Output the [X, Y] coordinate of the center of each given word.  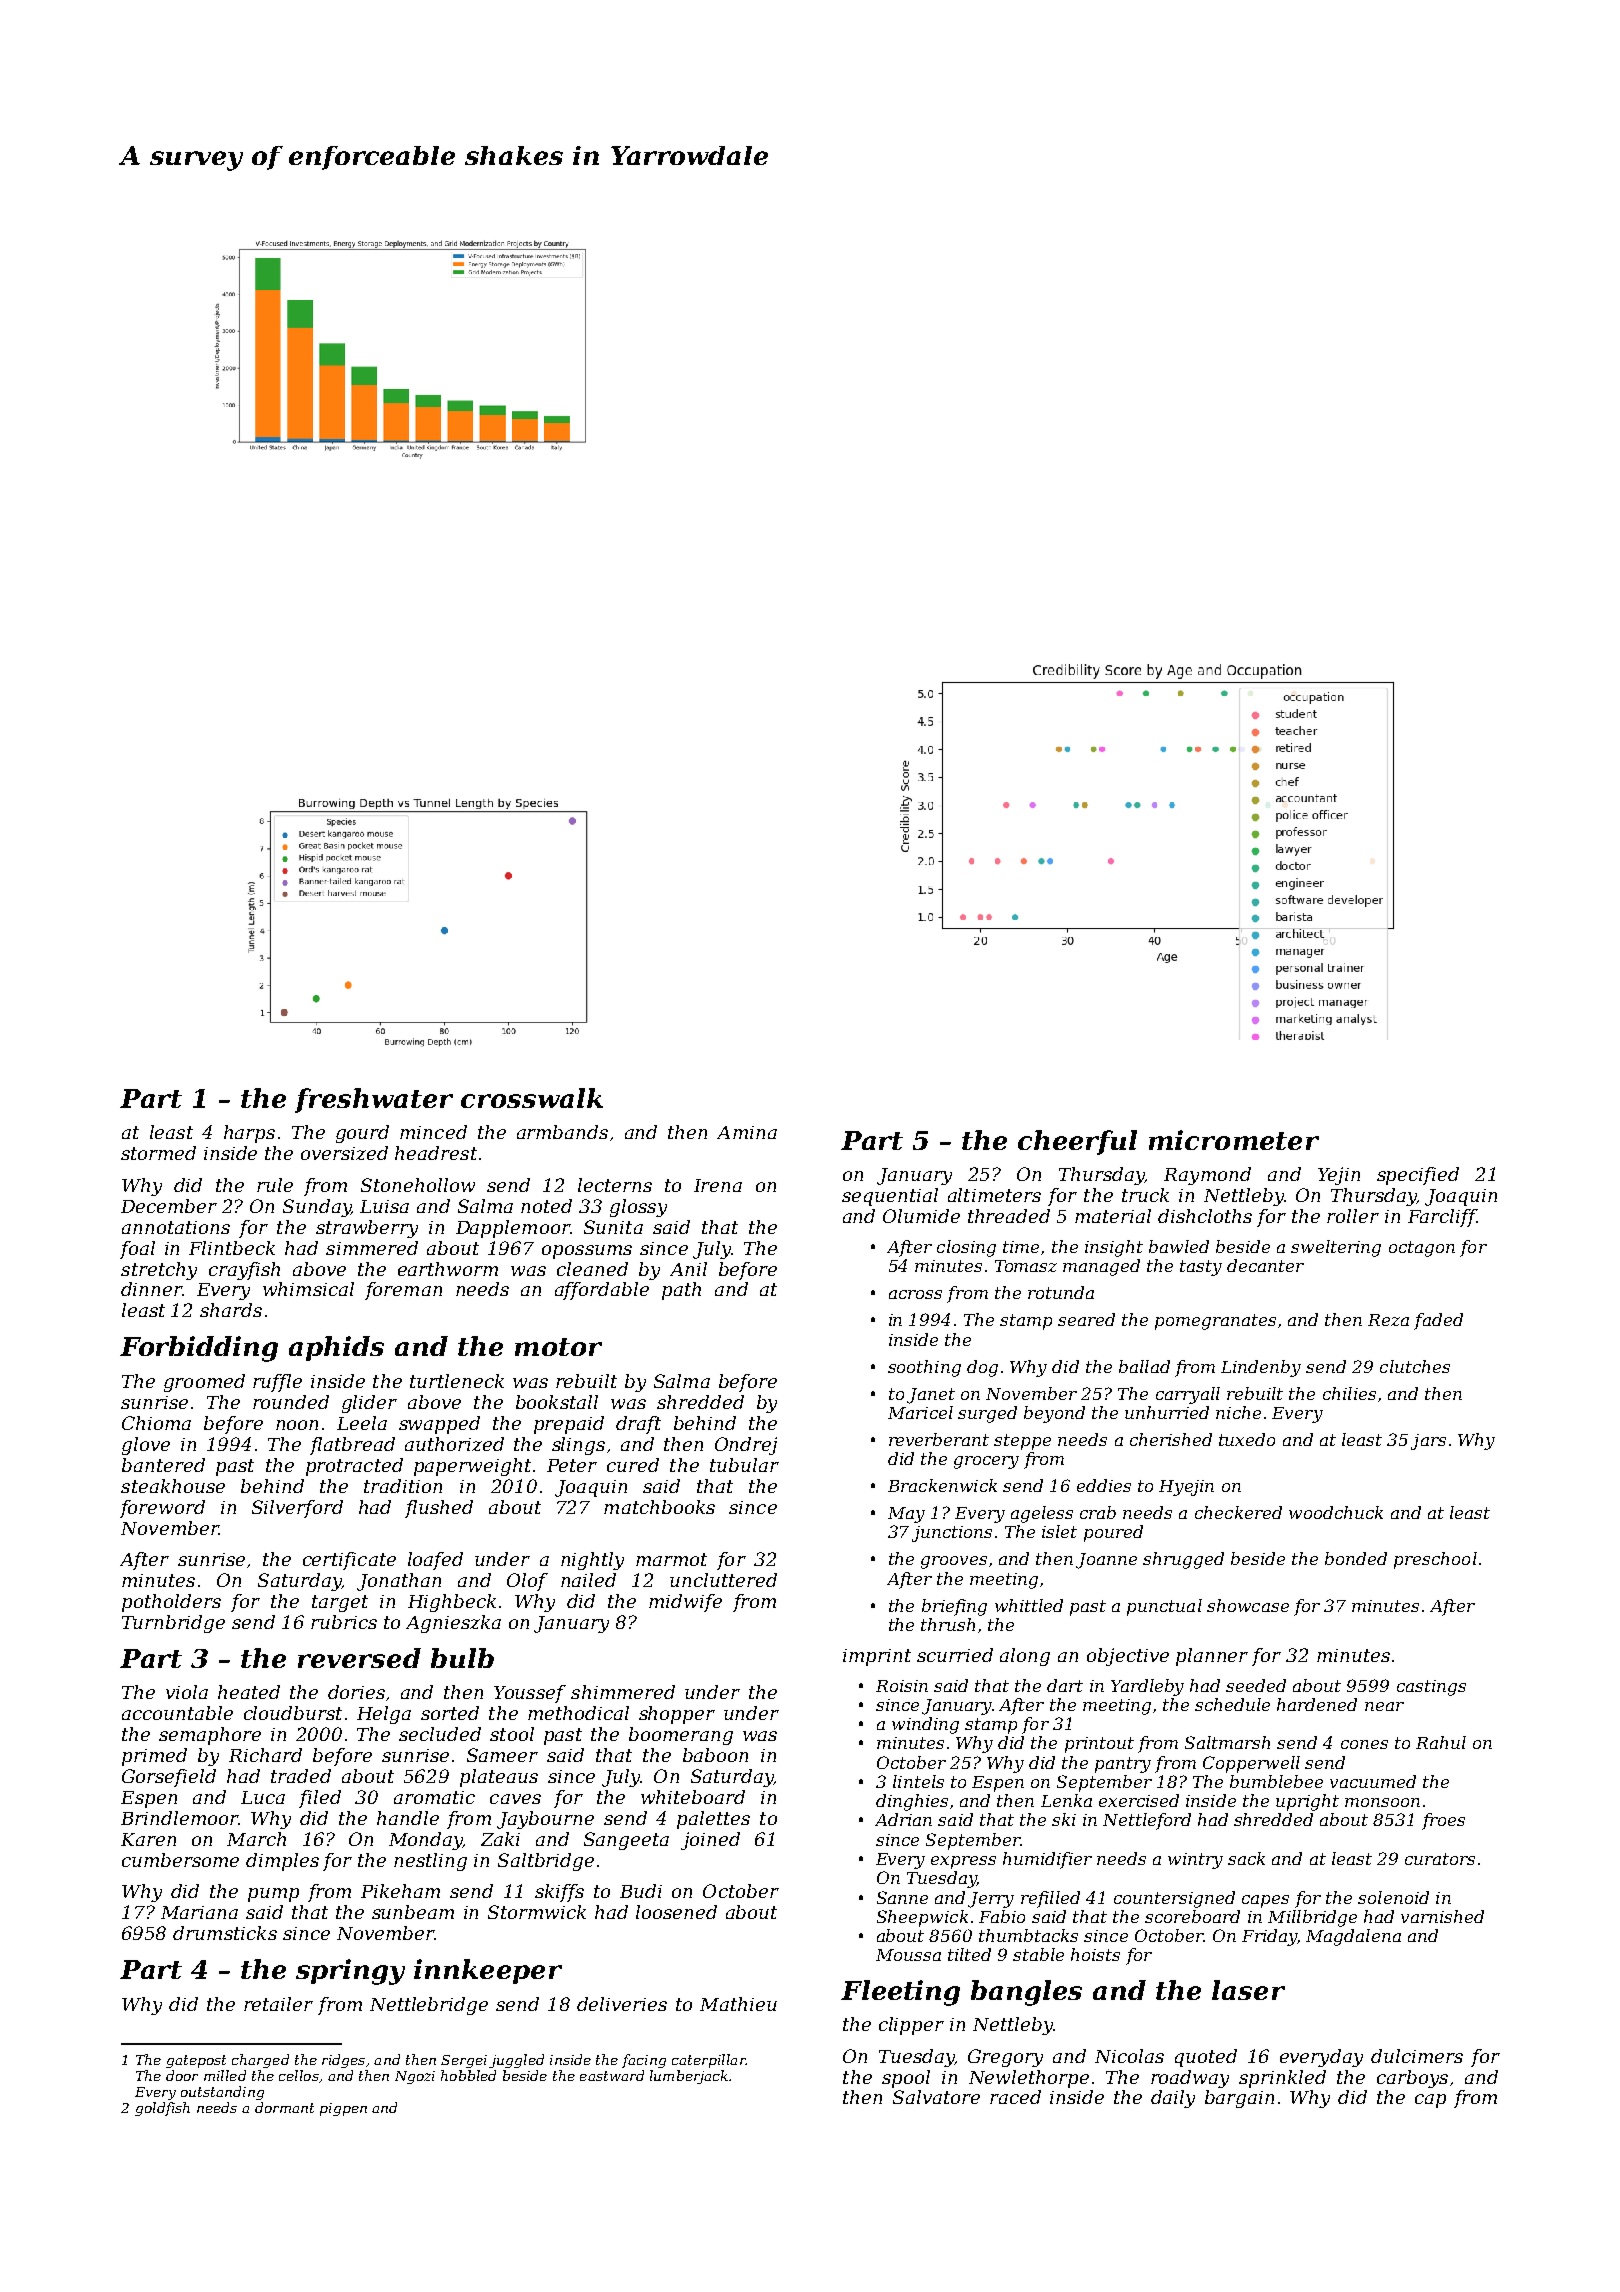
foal [137, 1250]
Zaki [500, 1839]
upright [1307, 1802]
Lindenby [1261, 1368]
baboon [715, 1755]
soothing [924, 1368]
